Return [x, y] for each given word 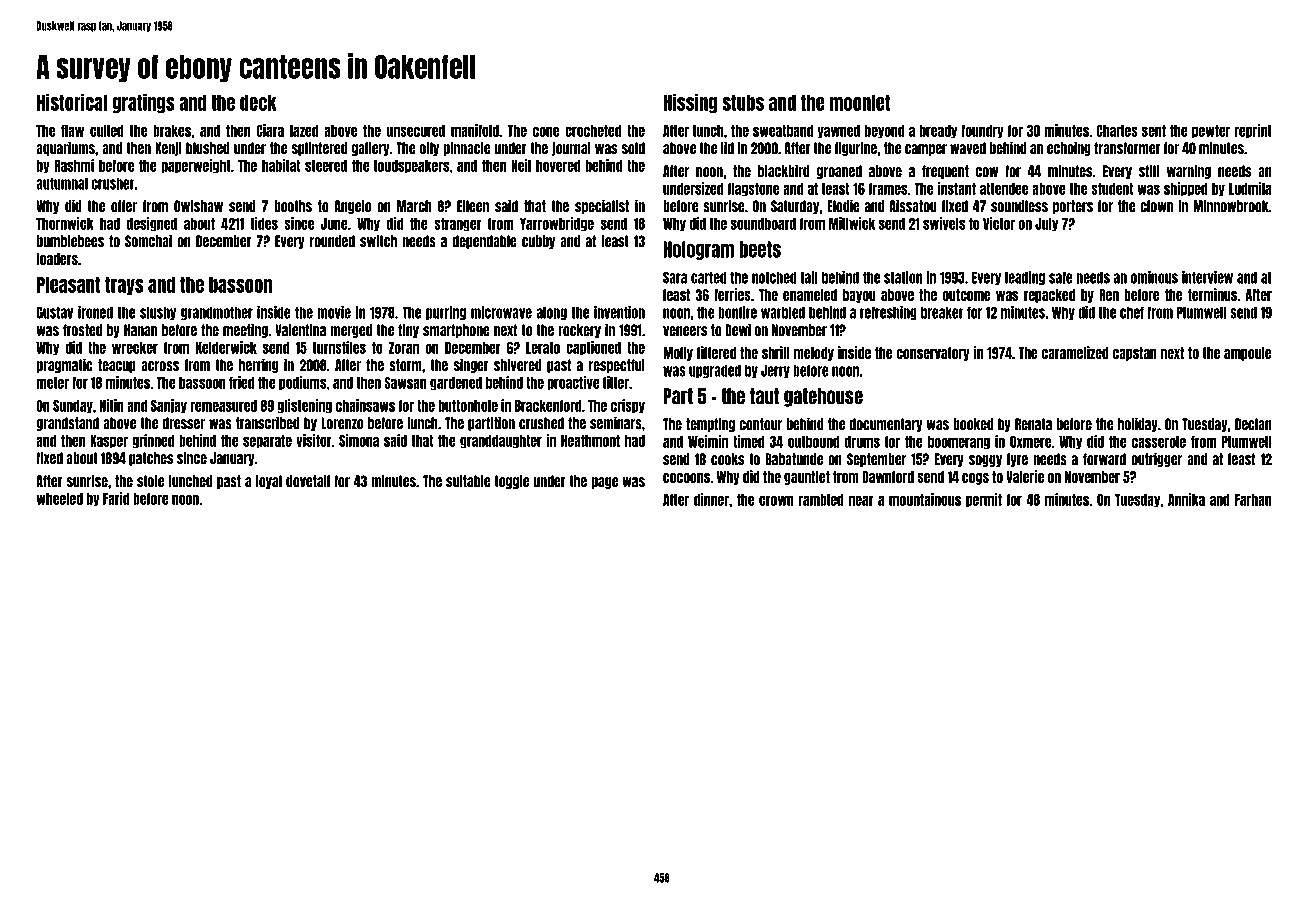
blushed [208, 148]
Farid [116, 498]
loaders [57, 259]
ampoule [1248, 354]
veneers [685, 331]
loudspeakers [411, 167]
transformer [1127, 148]
